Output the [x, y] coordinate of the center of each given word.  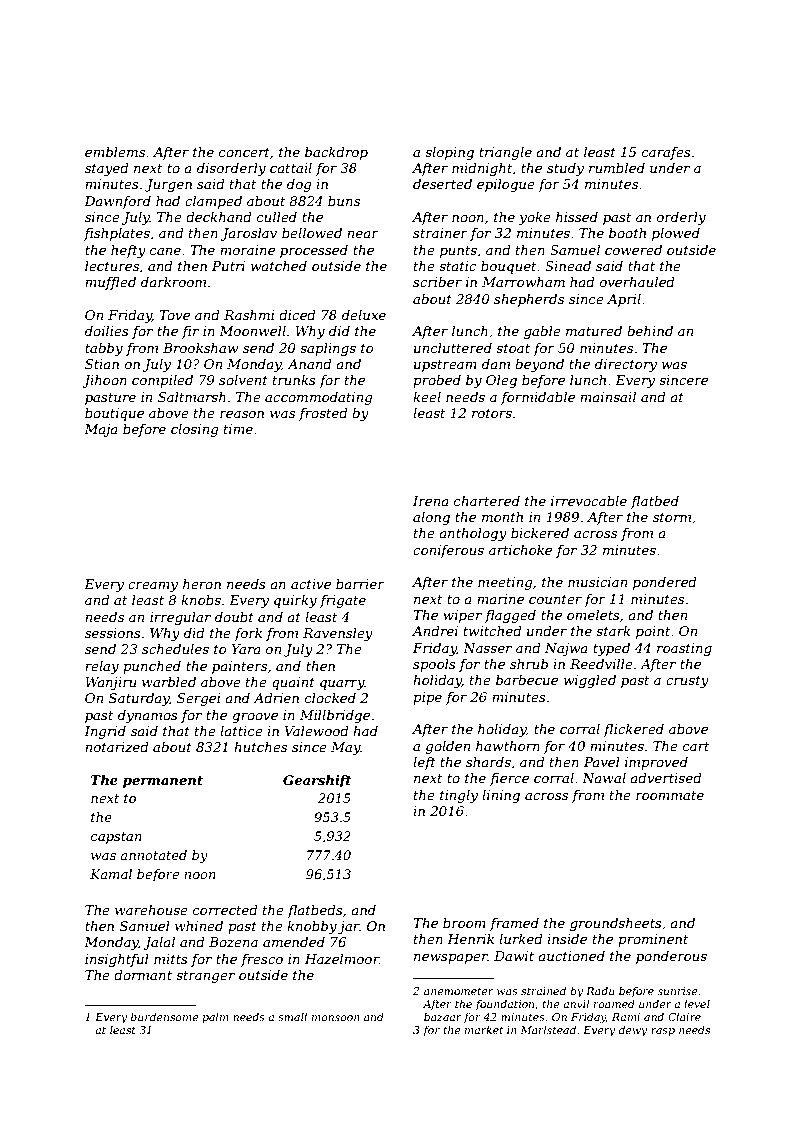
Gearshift [317, 781]
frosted [323, 414]
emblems [115, 152]
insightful [117, 960]
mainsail [608, 397]
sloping [449, 153]
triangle [505, 153]
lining [501, 796]
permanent [163, 782]
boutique [114, 414]
